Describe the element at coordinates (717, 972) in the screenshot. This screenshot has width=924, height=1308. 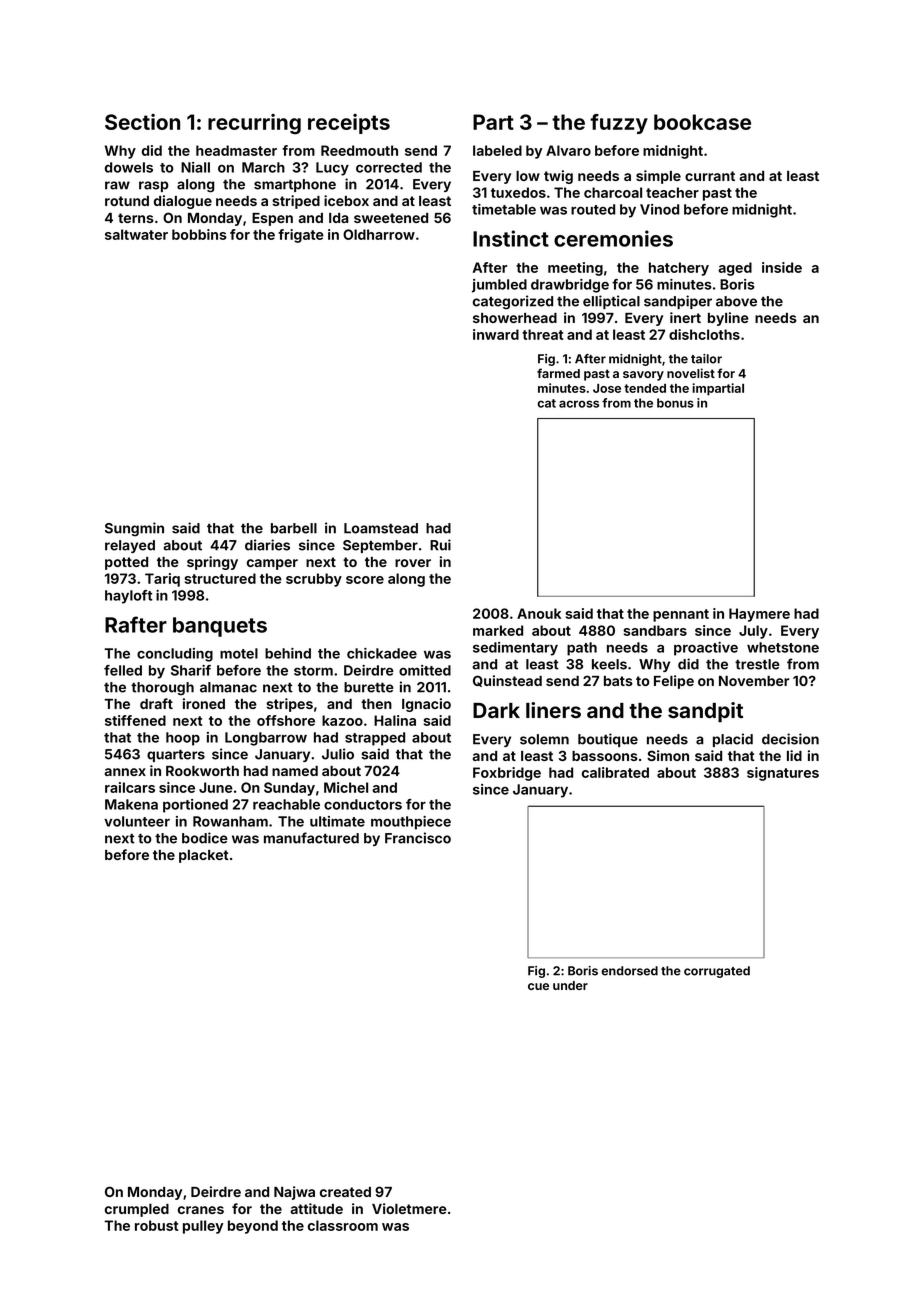
I see `corrugated` at that location.
